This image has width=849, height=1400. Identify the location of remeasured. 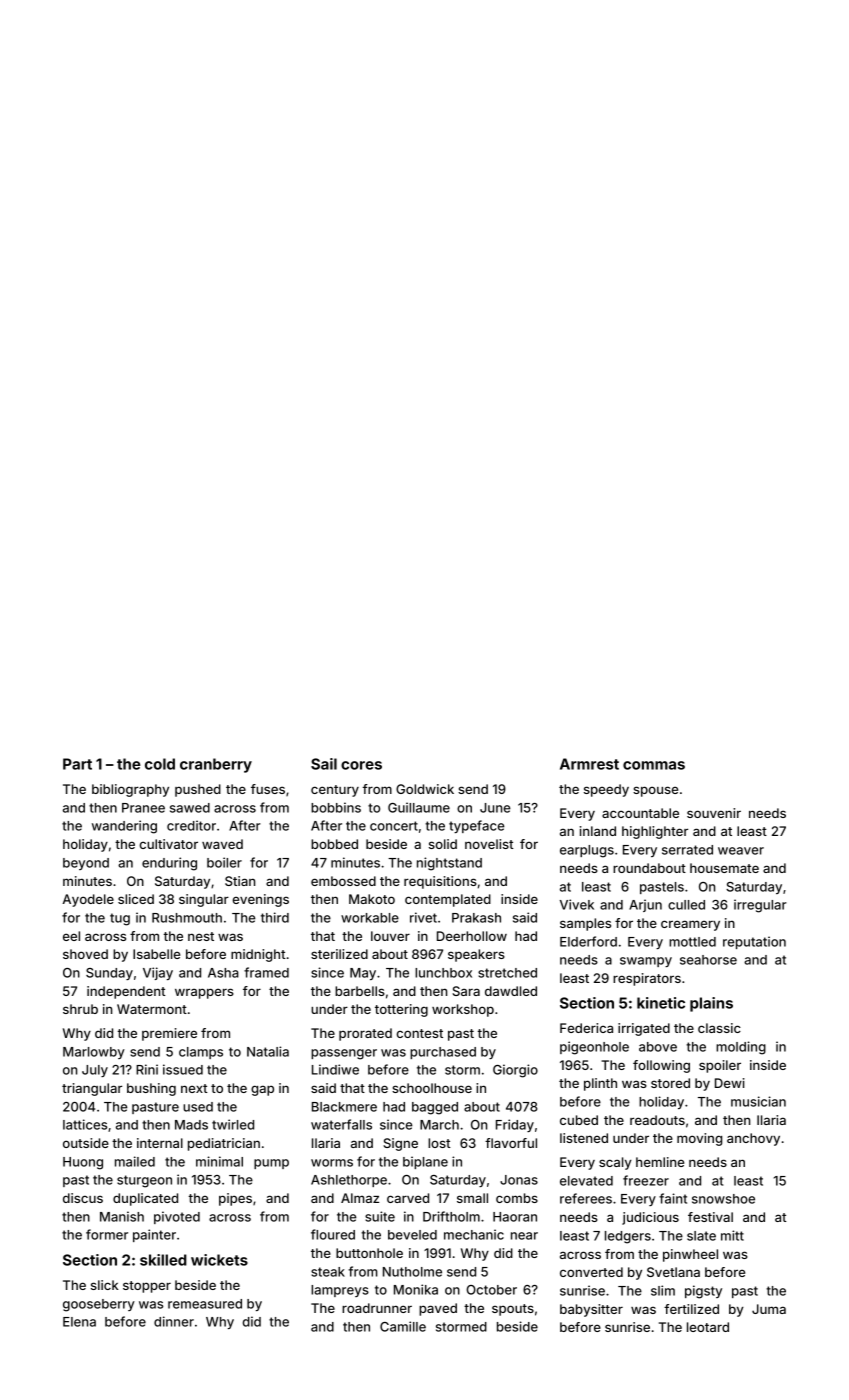
(205, 1304).
